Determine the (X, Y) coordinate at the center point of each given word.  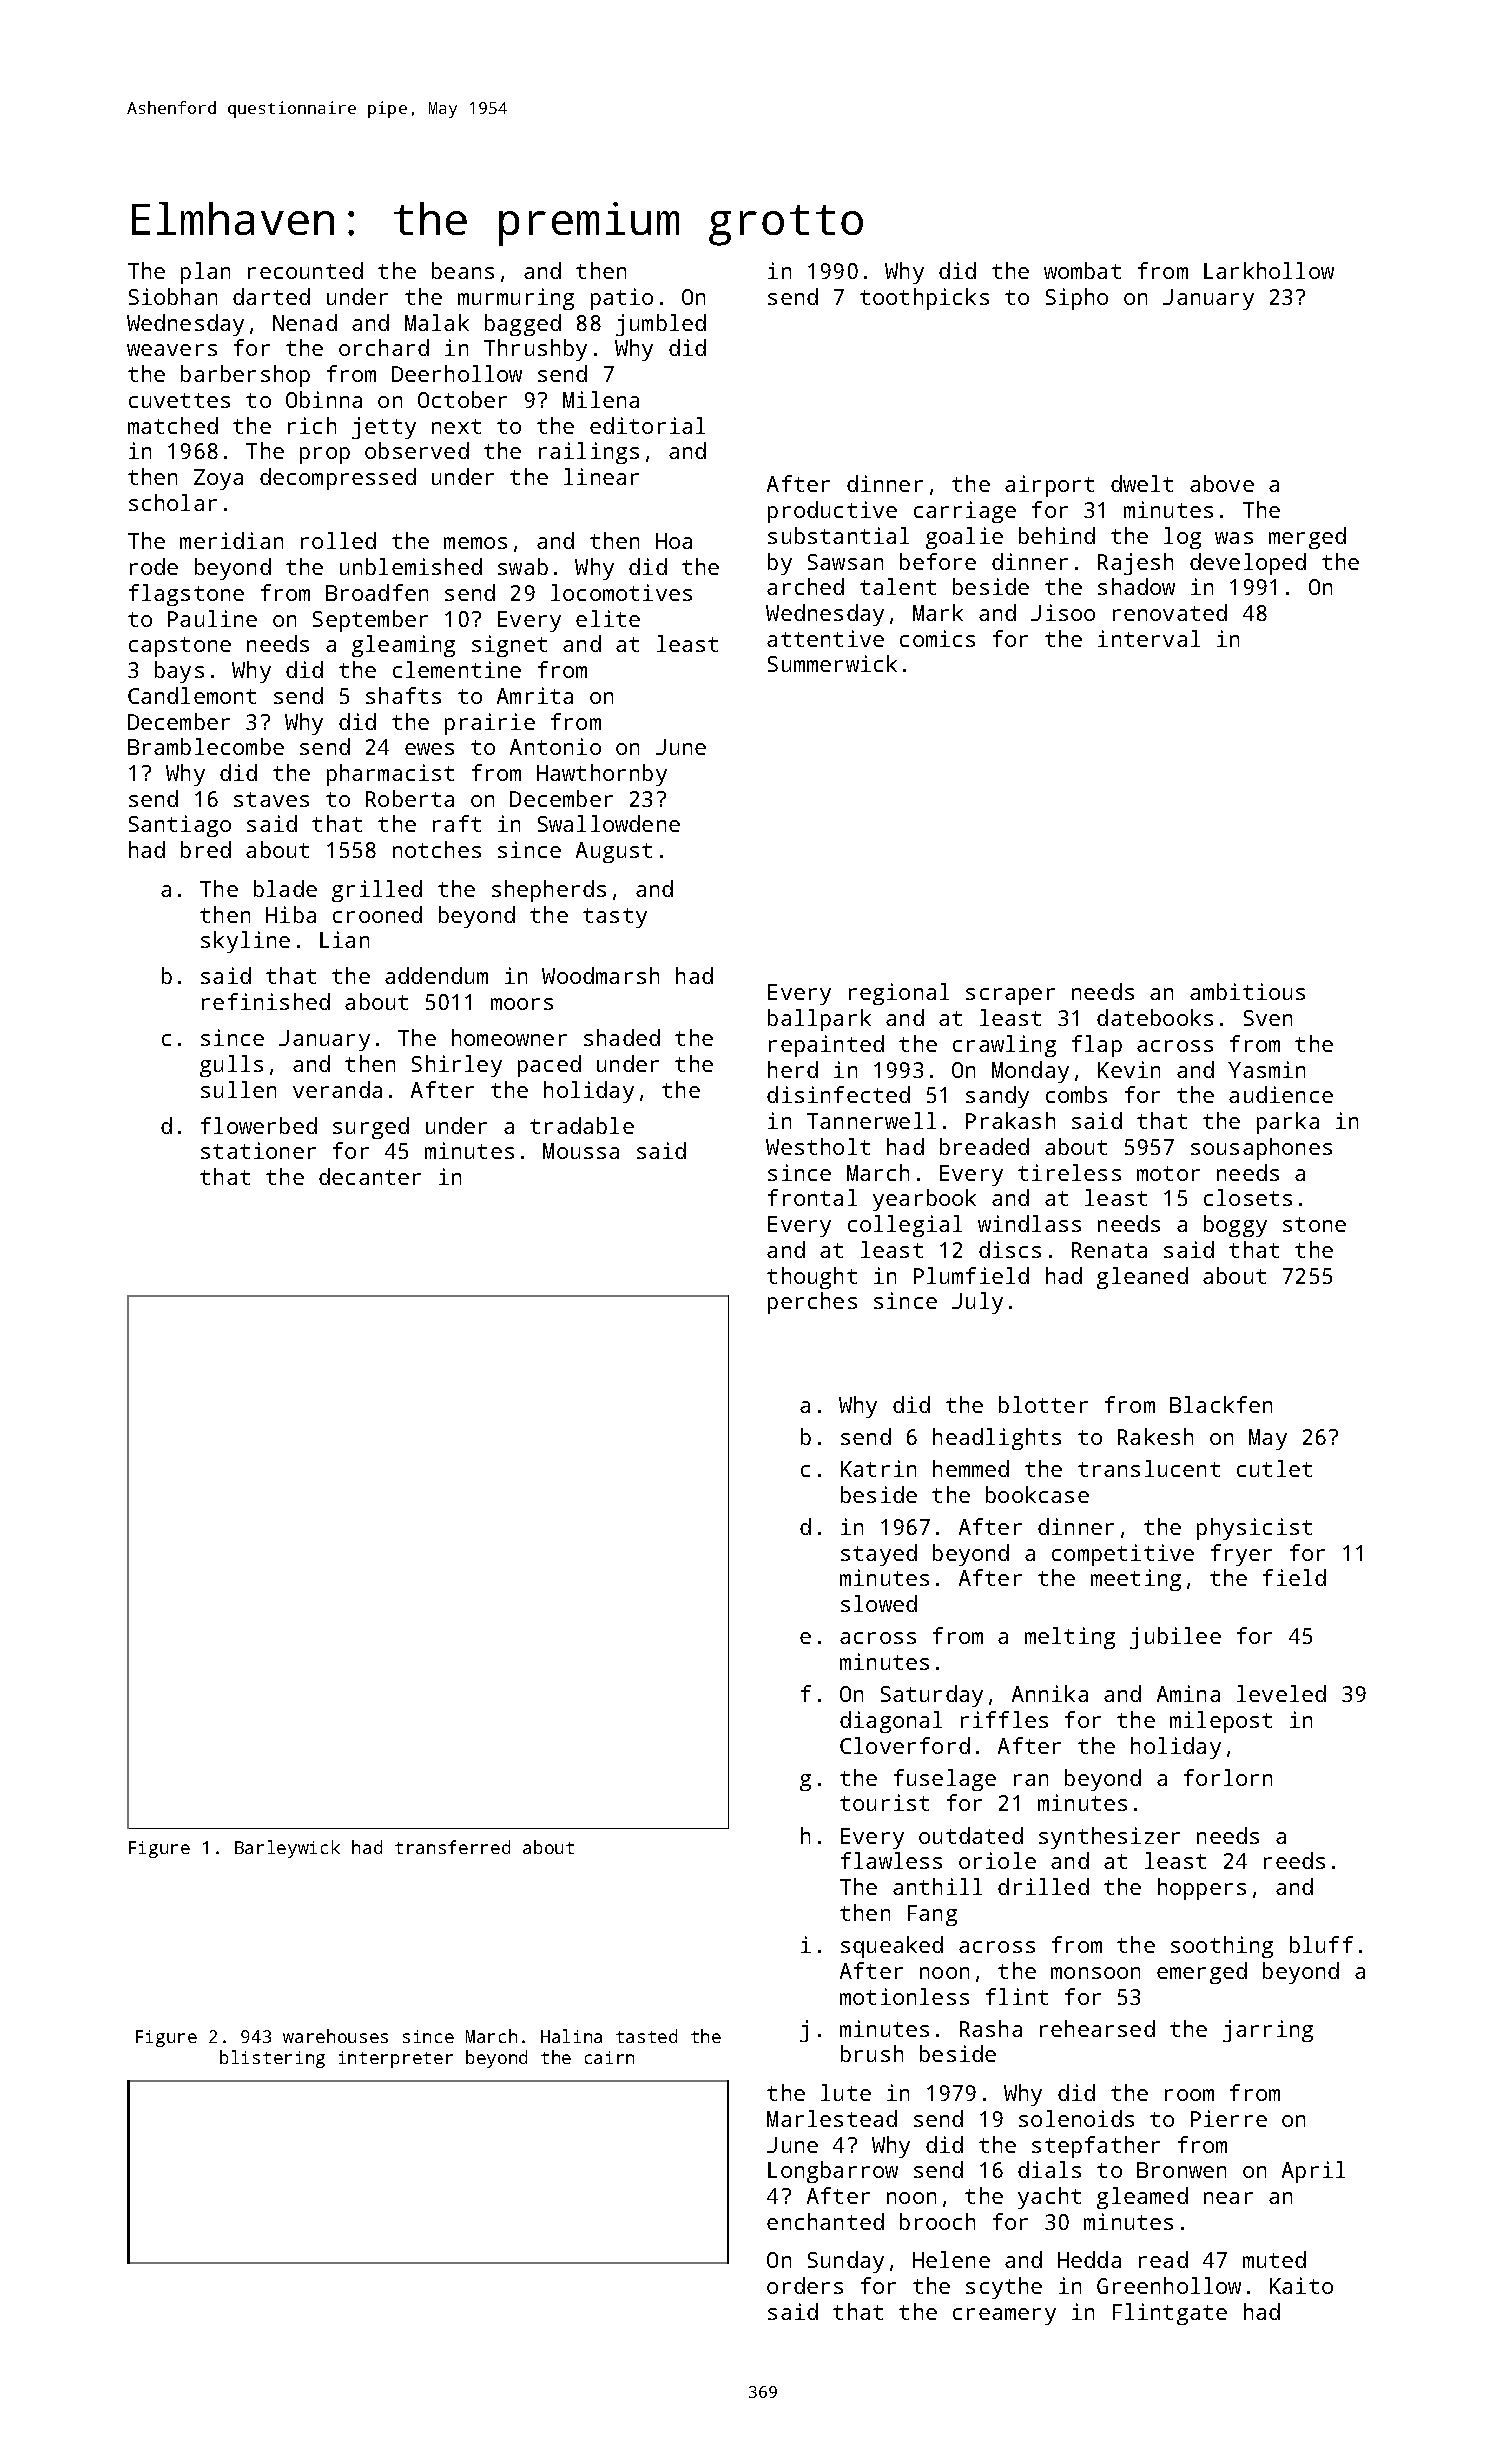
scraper (1010, 996)
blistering (272, 2059)
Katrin (878, 1468)
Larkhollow (1269, 270)
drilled (1043, 1886)
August (614, 852)
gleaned (1142, 1278)
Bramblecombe (206, 746)
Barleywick (287, 1849)
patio (622, 299)
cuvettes (179, 400)
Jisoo (1063, 612)
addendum (436, 975)
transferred (452, 1847)
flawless (891, 1860)
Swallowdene (609, 823)
